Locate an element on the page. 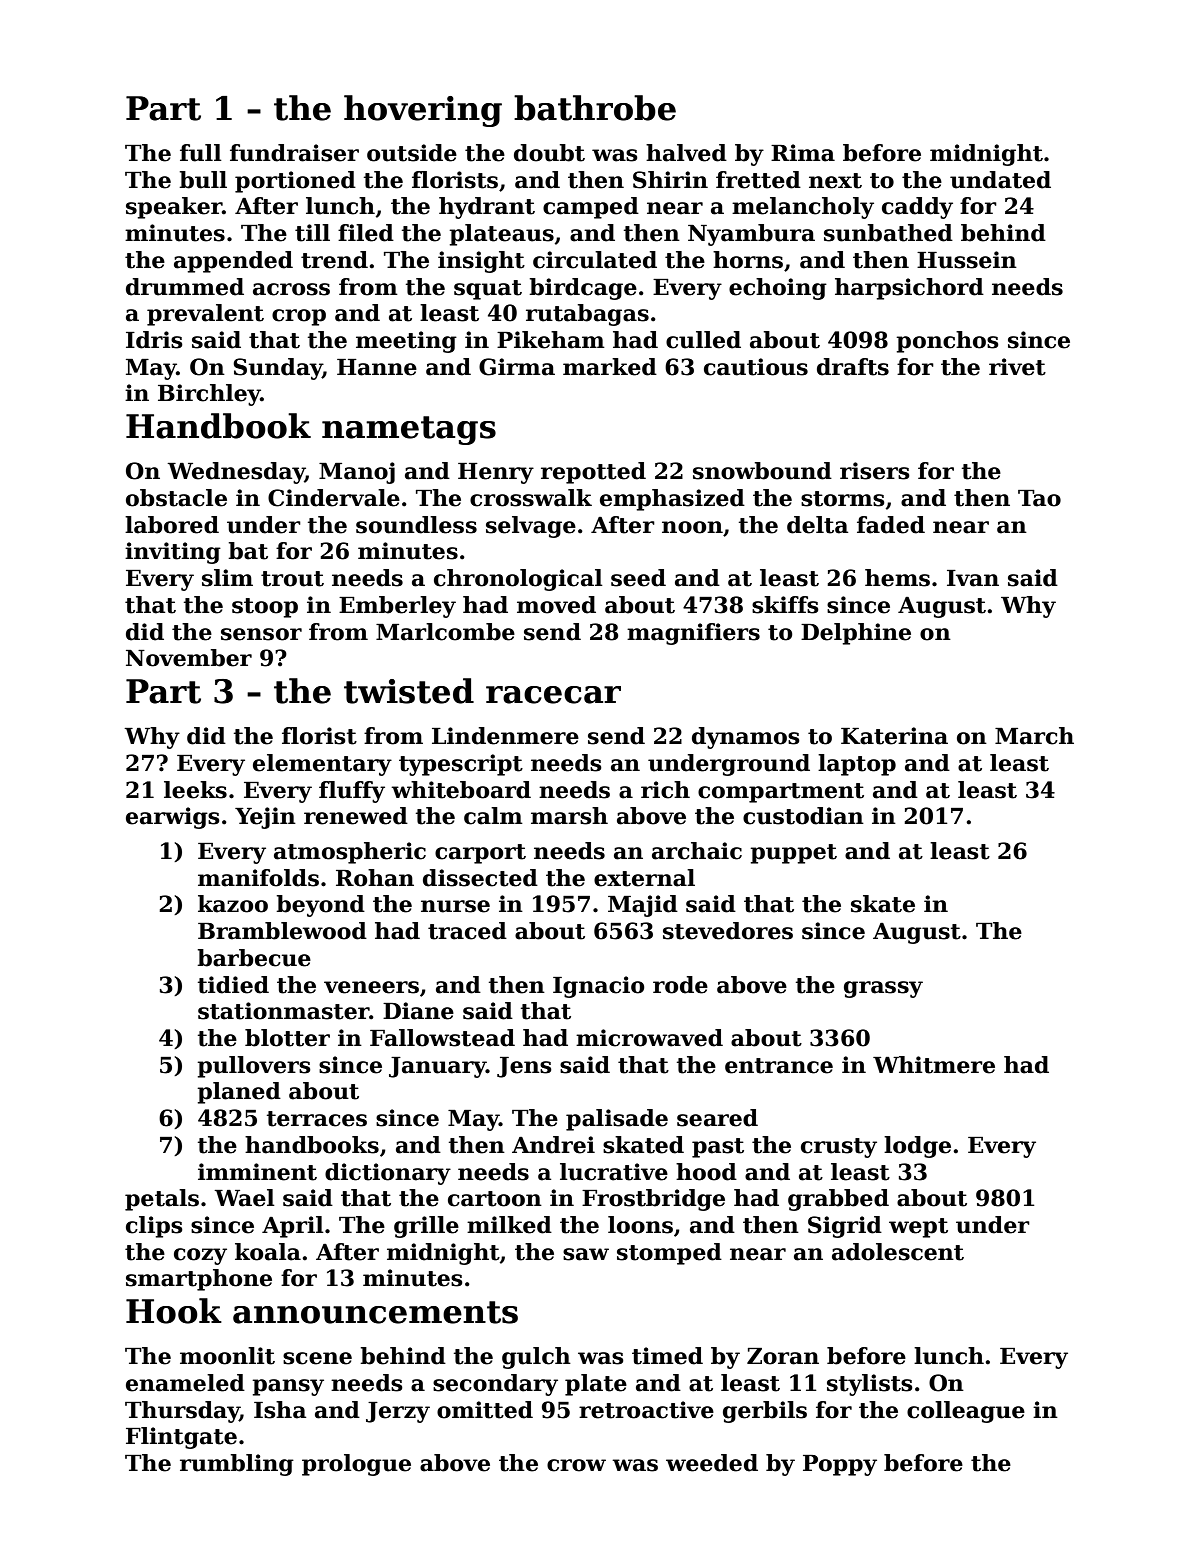 The height and width of the page is (1554, 1201). bathrobe is located at coordinates (595, 108).
